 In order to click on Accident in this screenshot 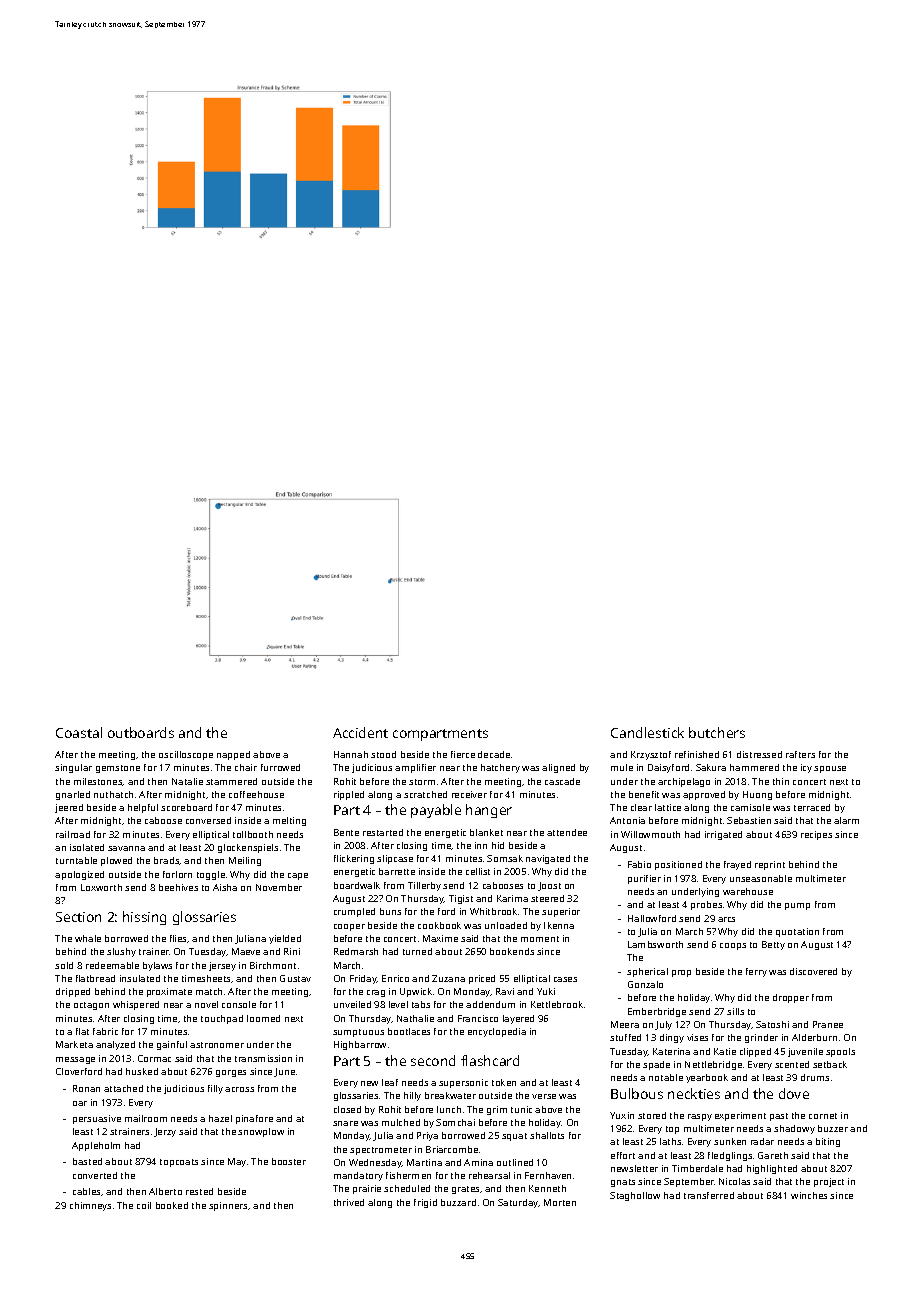, I will do `click(360, 732)`.
